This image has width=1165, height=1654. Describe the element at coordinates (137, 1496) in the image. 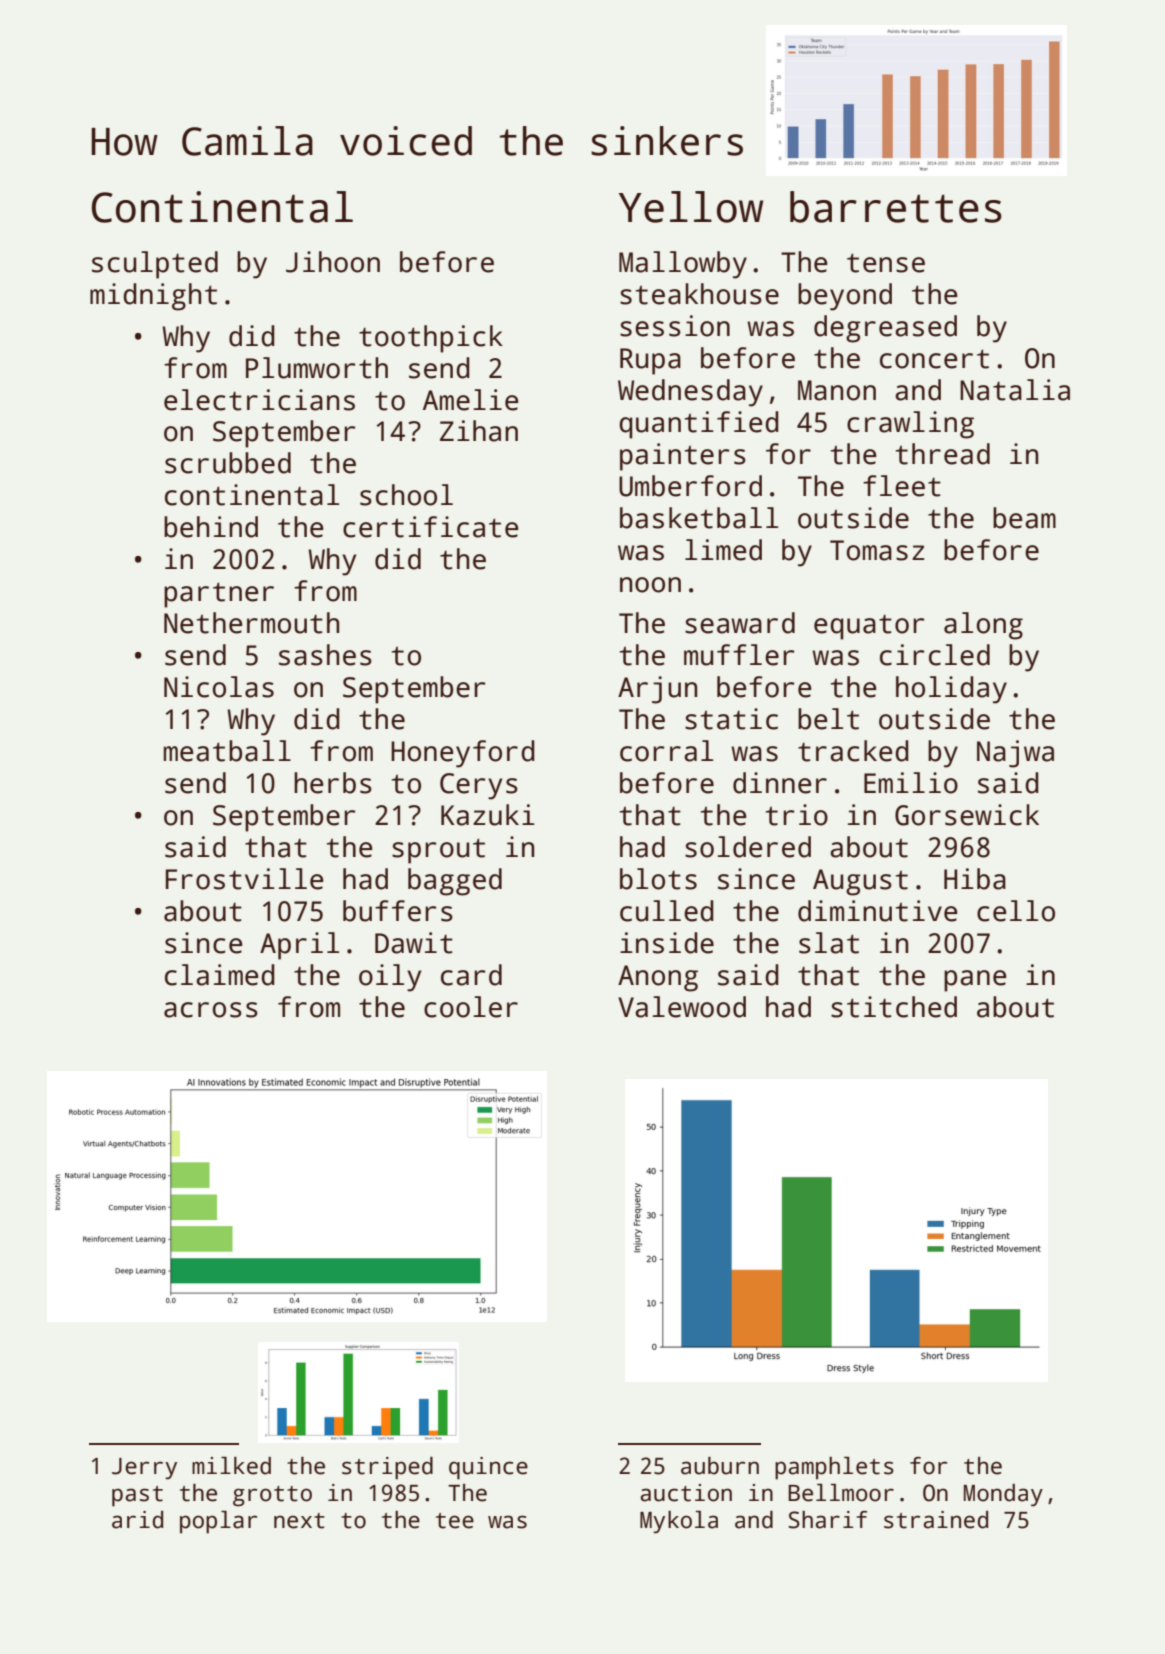

I see `past` at that location.
